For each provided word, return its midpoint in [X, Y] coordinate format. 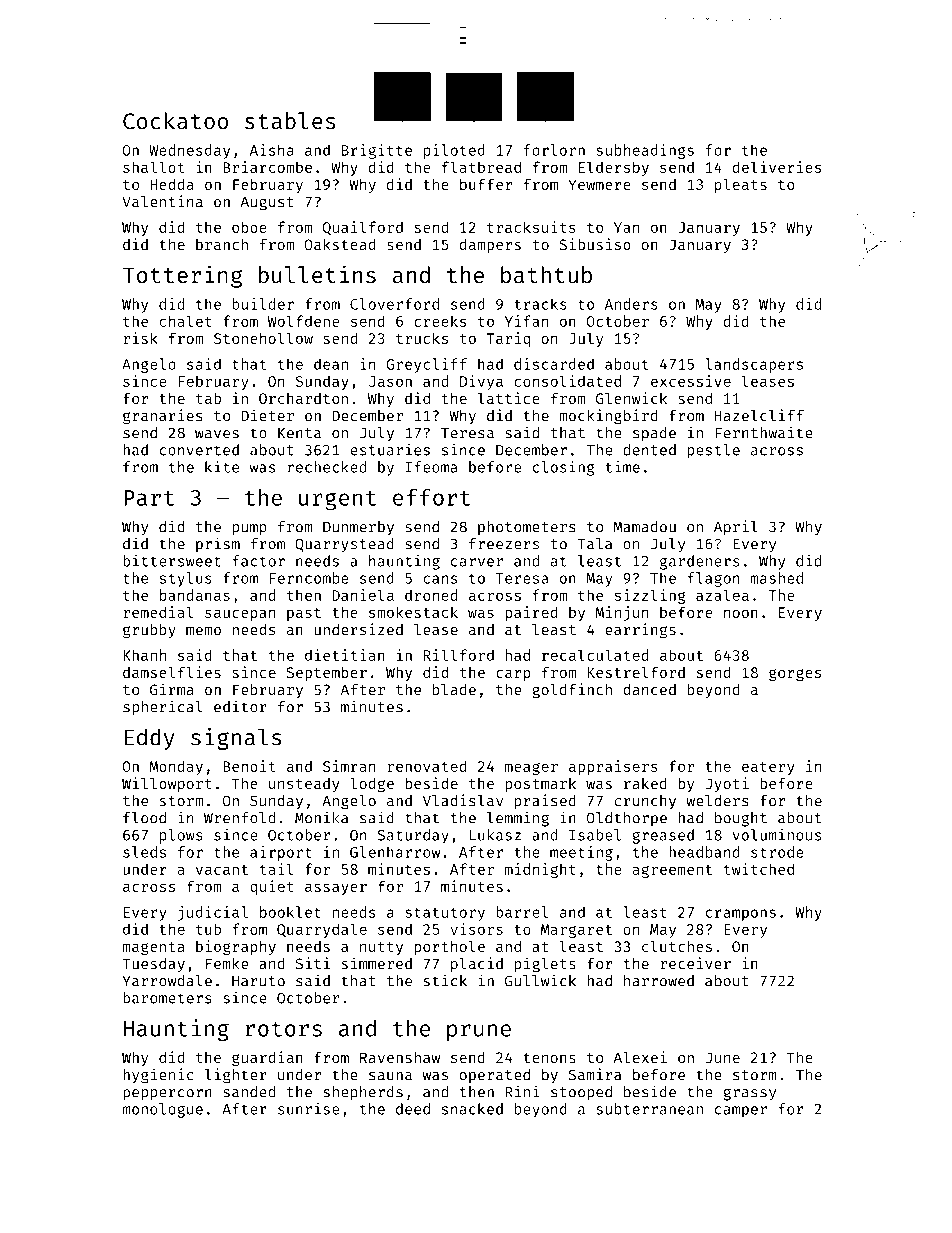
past [304, 614]
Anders [631, 304]
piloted [454, 151]
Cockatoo [175, 121]
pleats [741, 185]
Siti [313, 963]
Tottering [182, 276]
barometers [167, 998]
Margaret [576, 931]
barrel [522, 912]
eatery [768, 768]
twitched [759, 869]
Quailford [363, 228]
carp [513, 675]
